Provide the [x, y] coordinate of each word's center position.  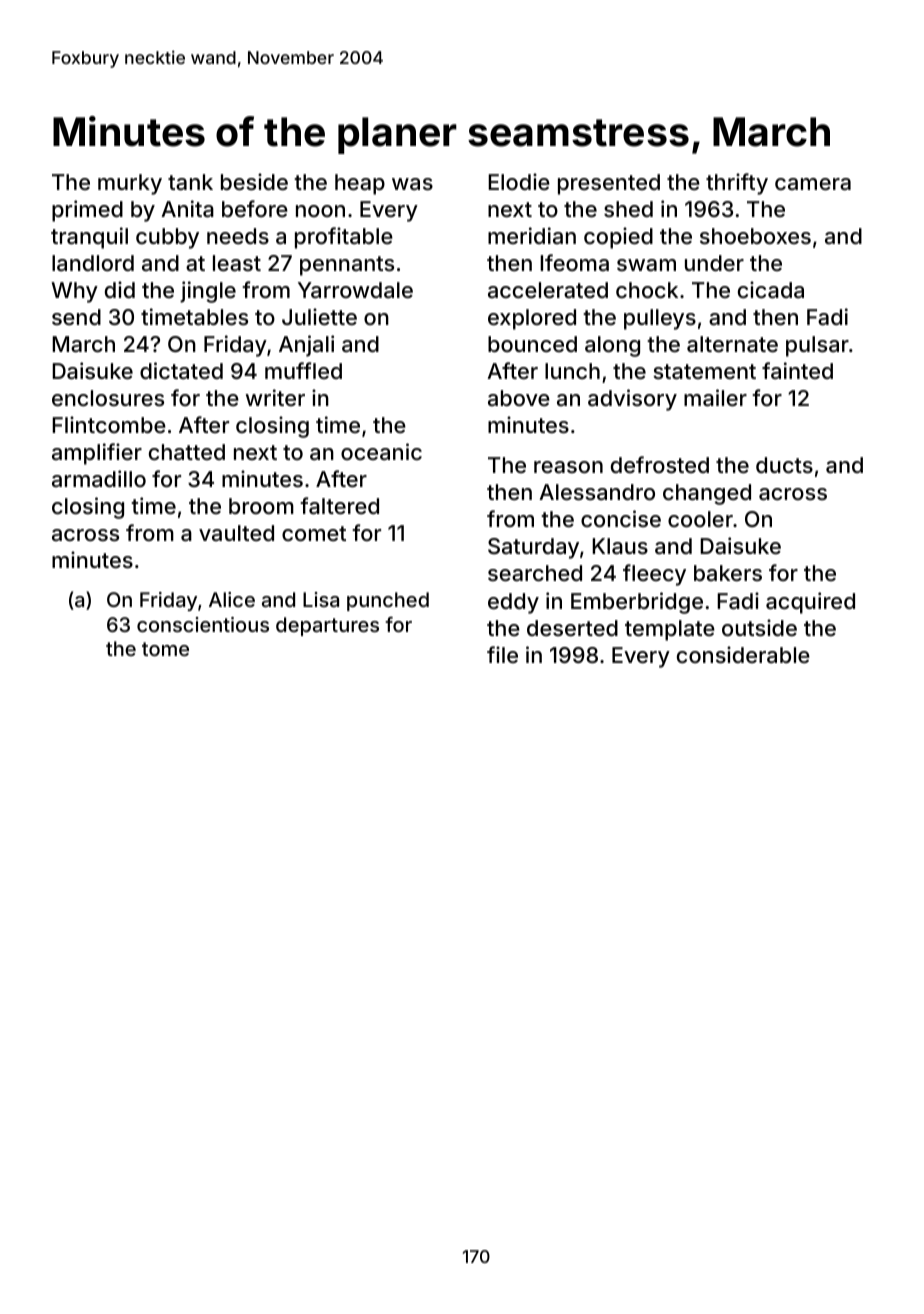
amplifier [97, 454]
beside [254, 181]
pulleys [660, 319]
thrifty [737, 184]
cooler [700, 519]
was [412, 184]
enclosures [108, 398]
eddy [513, 603]
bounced [532, 344]
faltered [339, 506]
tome [165, 649]
